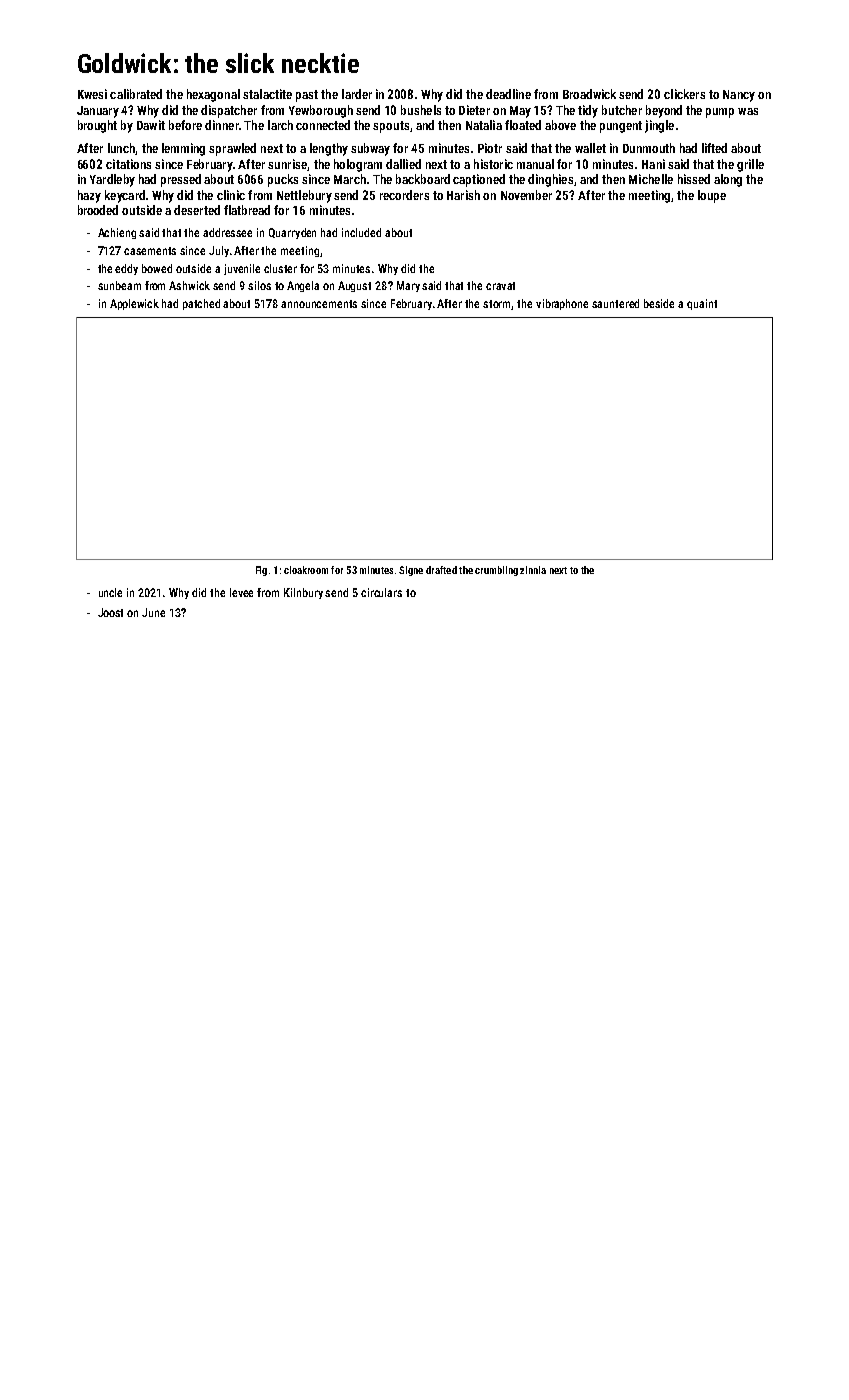 This image has height=1400, width=849. What do you see at coordinates (261, 571) in the image?
I see `Fig` at bounding box center [261, 571].
